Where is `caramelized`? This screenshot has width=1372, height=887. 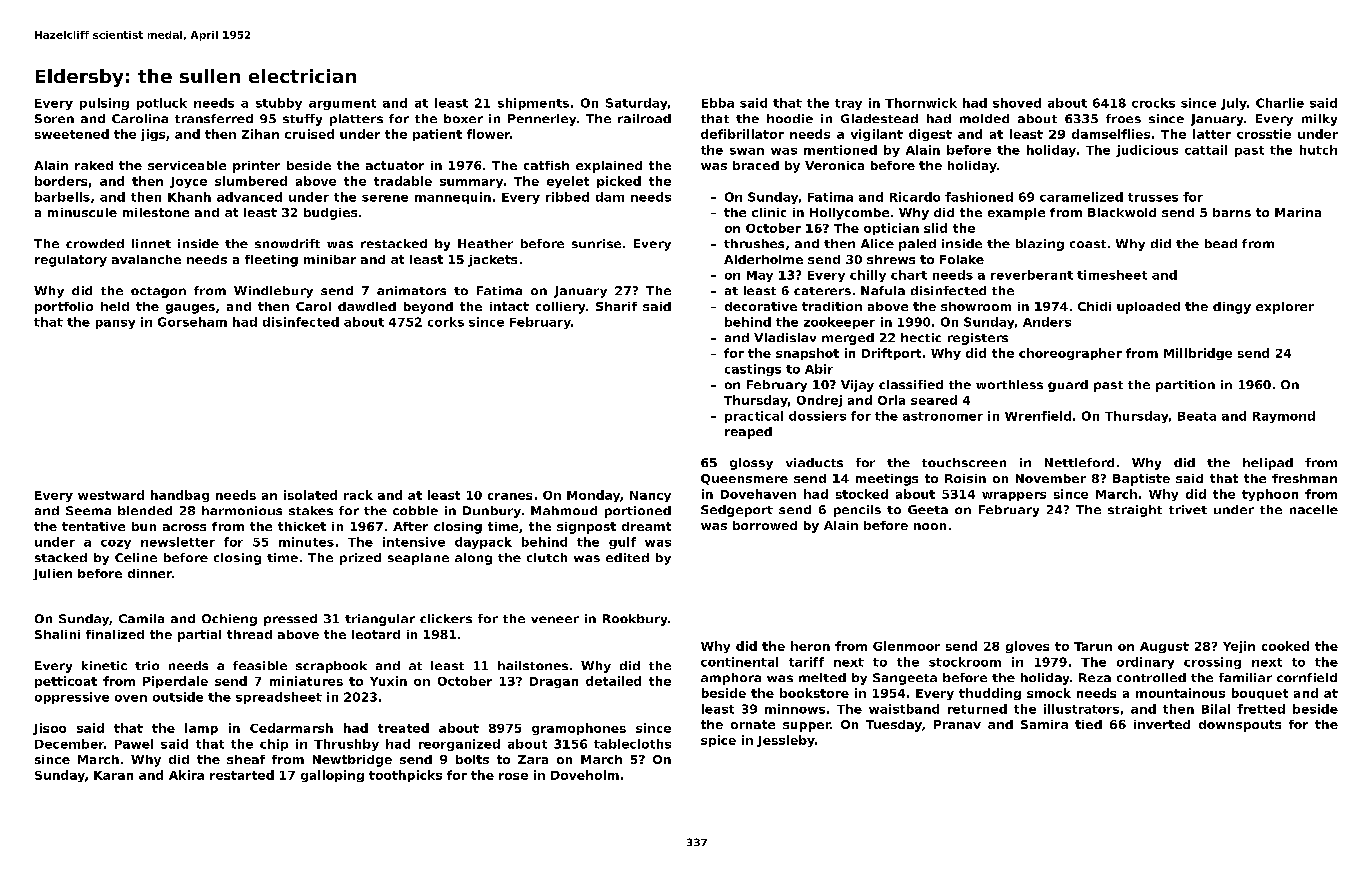 caramelized is located at coordinates (1081, 197).
